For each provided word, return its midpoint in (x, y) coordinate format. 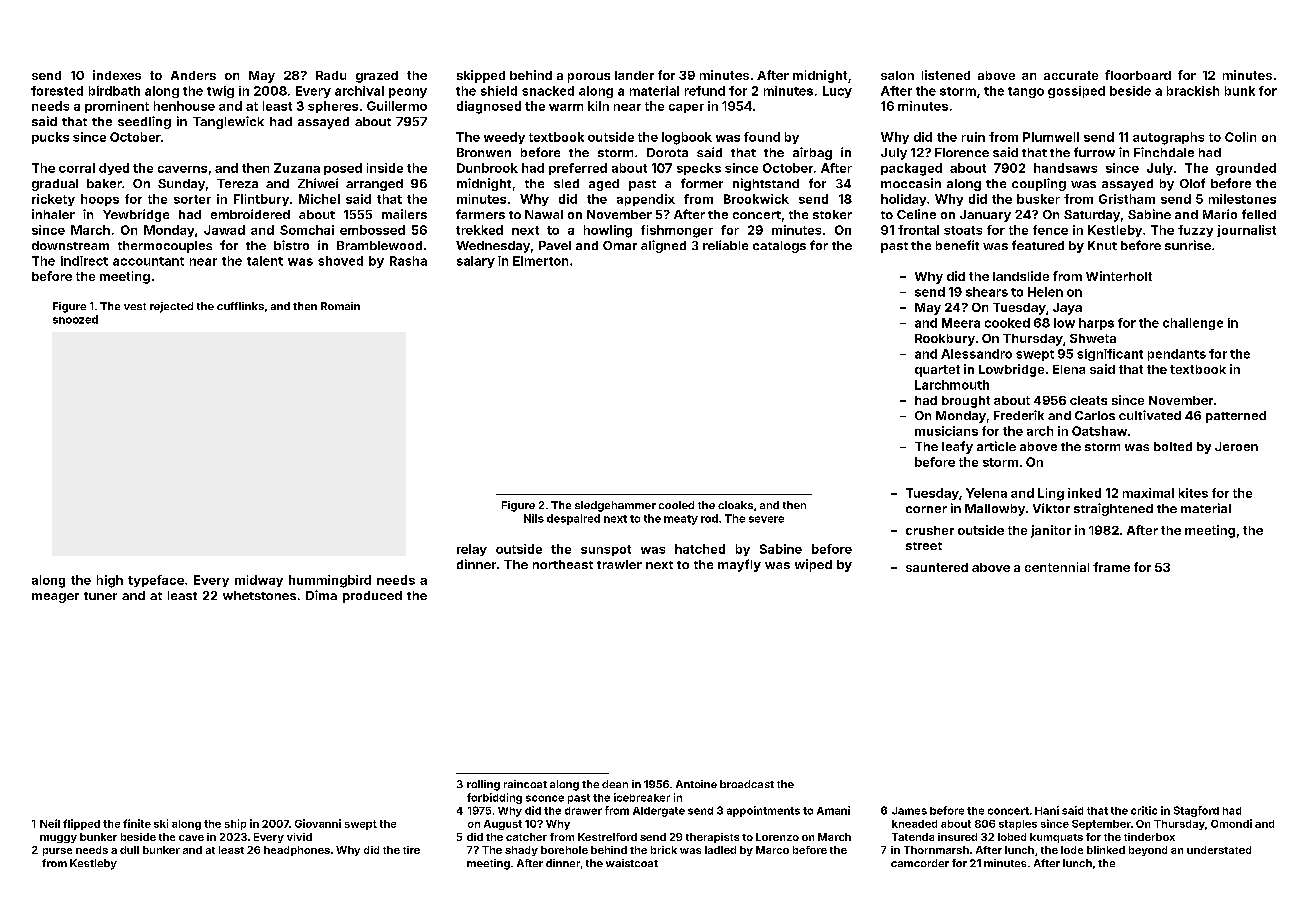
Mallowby (995, 510)
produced (372, 597)
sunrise (1188, 245)
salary (476, 262)
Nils (534, 518)
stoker (832, 214)
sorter (192, 199)
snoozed (75, 319)
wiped (813, 565)
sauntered (937, 567)
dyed (114, 169)
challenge (1193, 324)
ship (235, 824)
